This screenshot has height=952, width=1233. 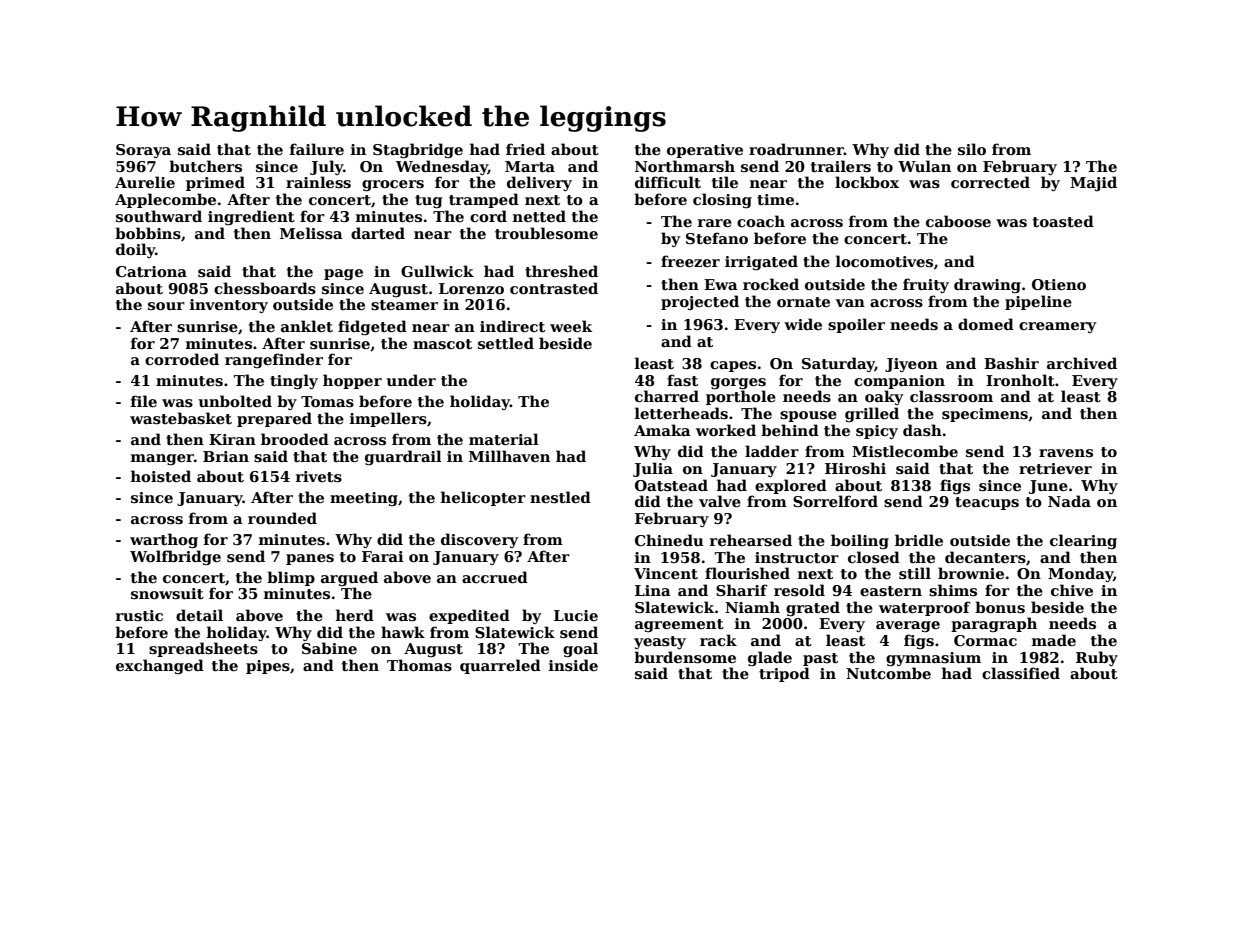 I want to click on indirect, so click(x=512, y=326).
